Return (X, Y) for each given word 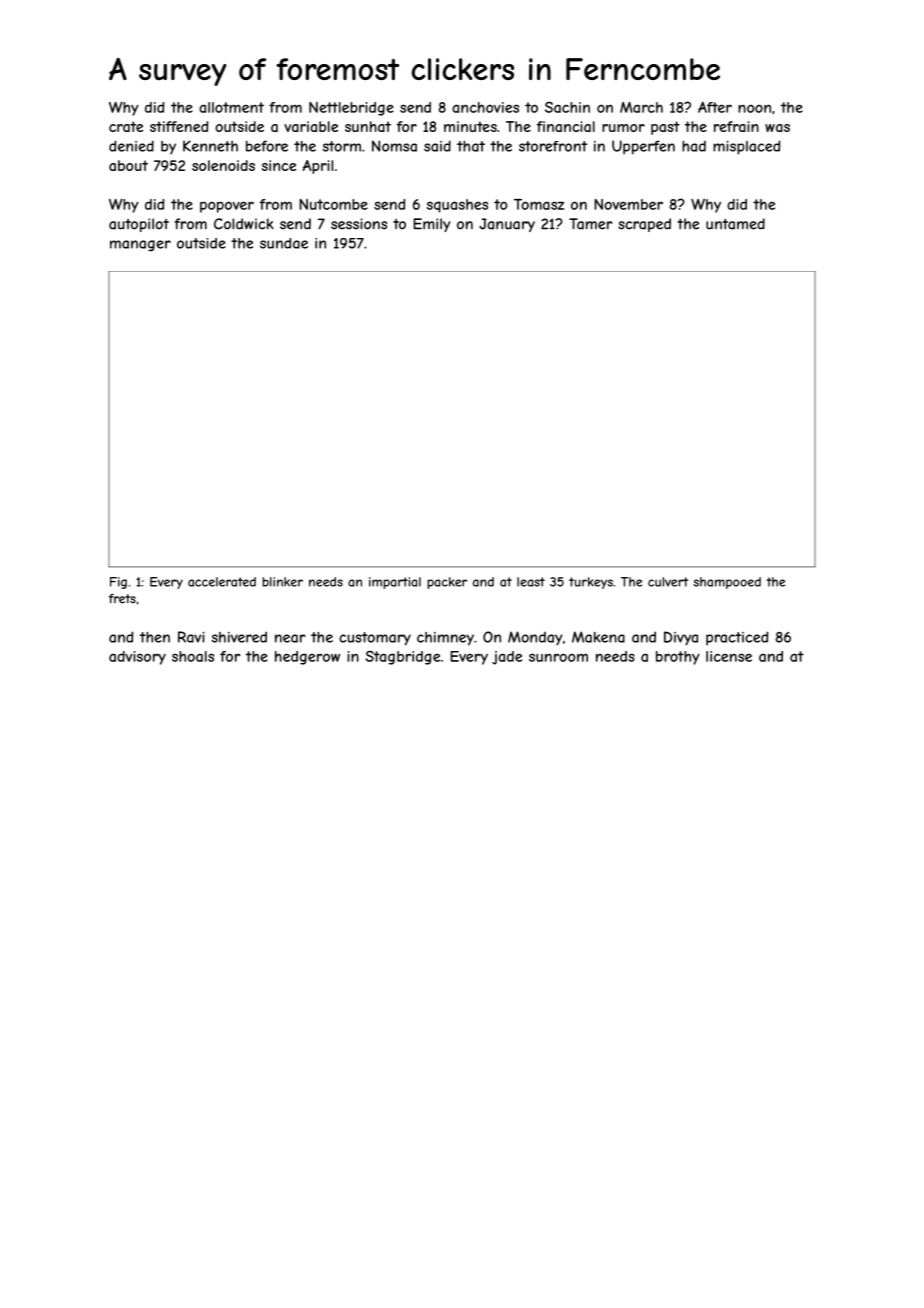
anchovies (485, 107)
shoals (193, 656)
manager (140, 246)
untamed (735, 224)
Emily (431, 225)
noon (754, 108)
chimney (445, 639)
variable (311, 126)
